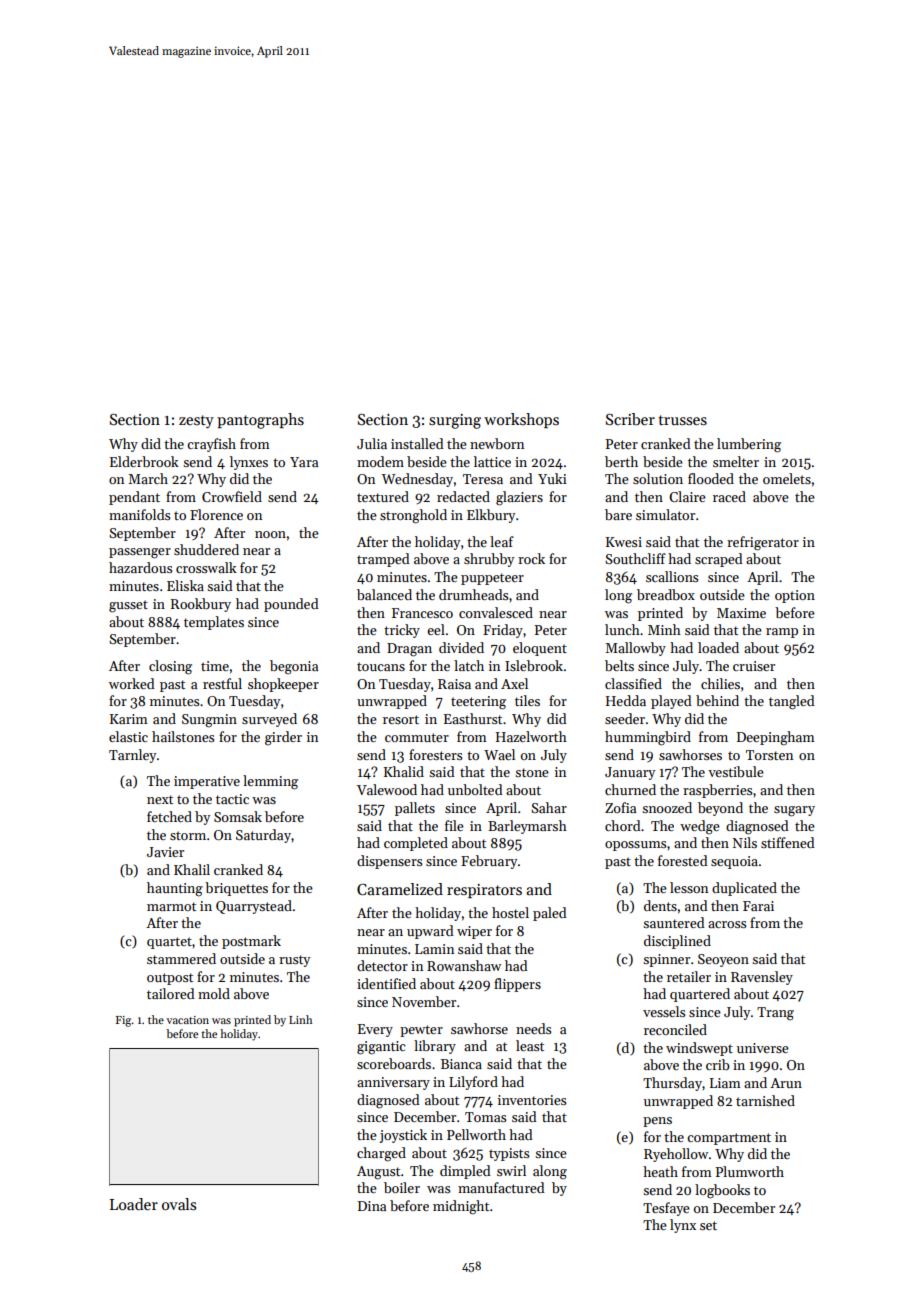  I want to click on Karim, so click(129, 719).
